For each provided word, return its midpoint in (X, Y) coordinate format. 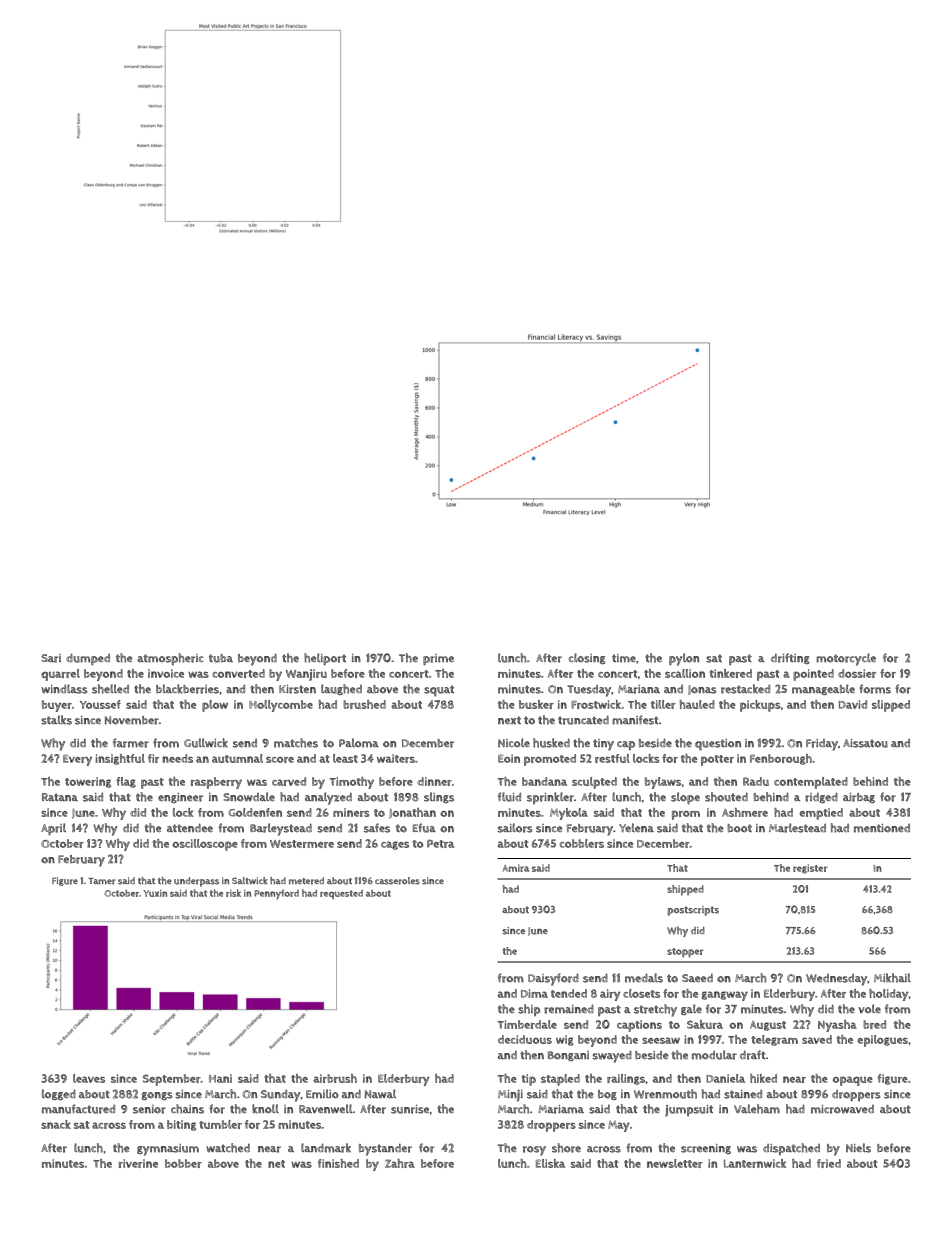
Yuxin (155, 893)
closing (587, 658)
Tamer (102, 881)
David (853, 704)
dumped (88, 659)
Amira (516, 868)
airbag (859, 798)
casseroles (397, 881)
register (810, 869)
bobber (183, 1163)
